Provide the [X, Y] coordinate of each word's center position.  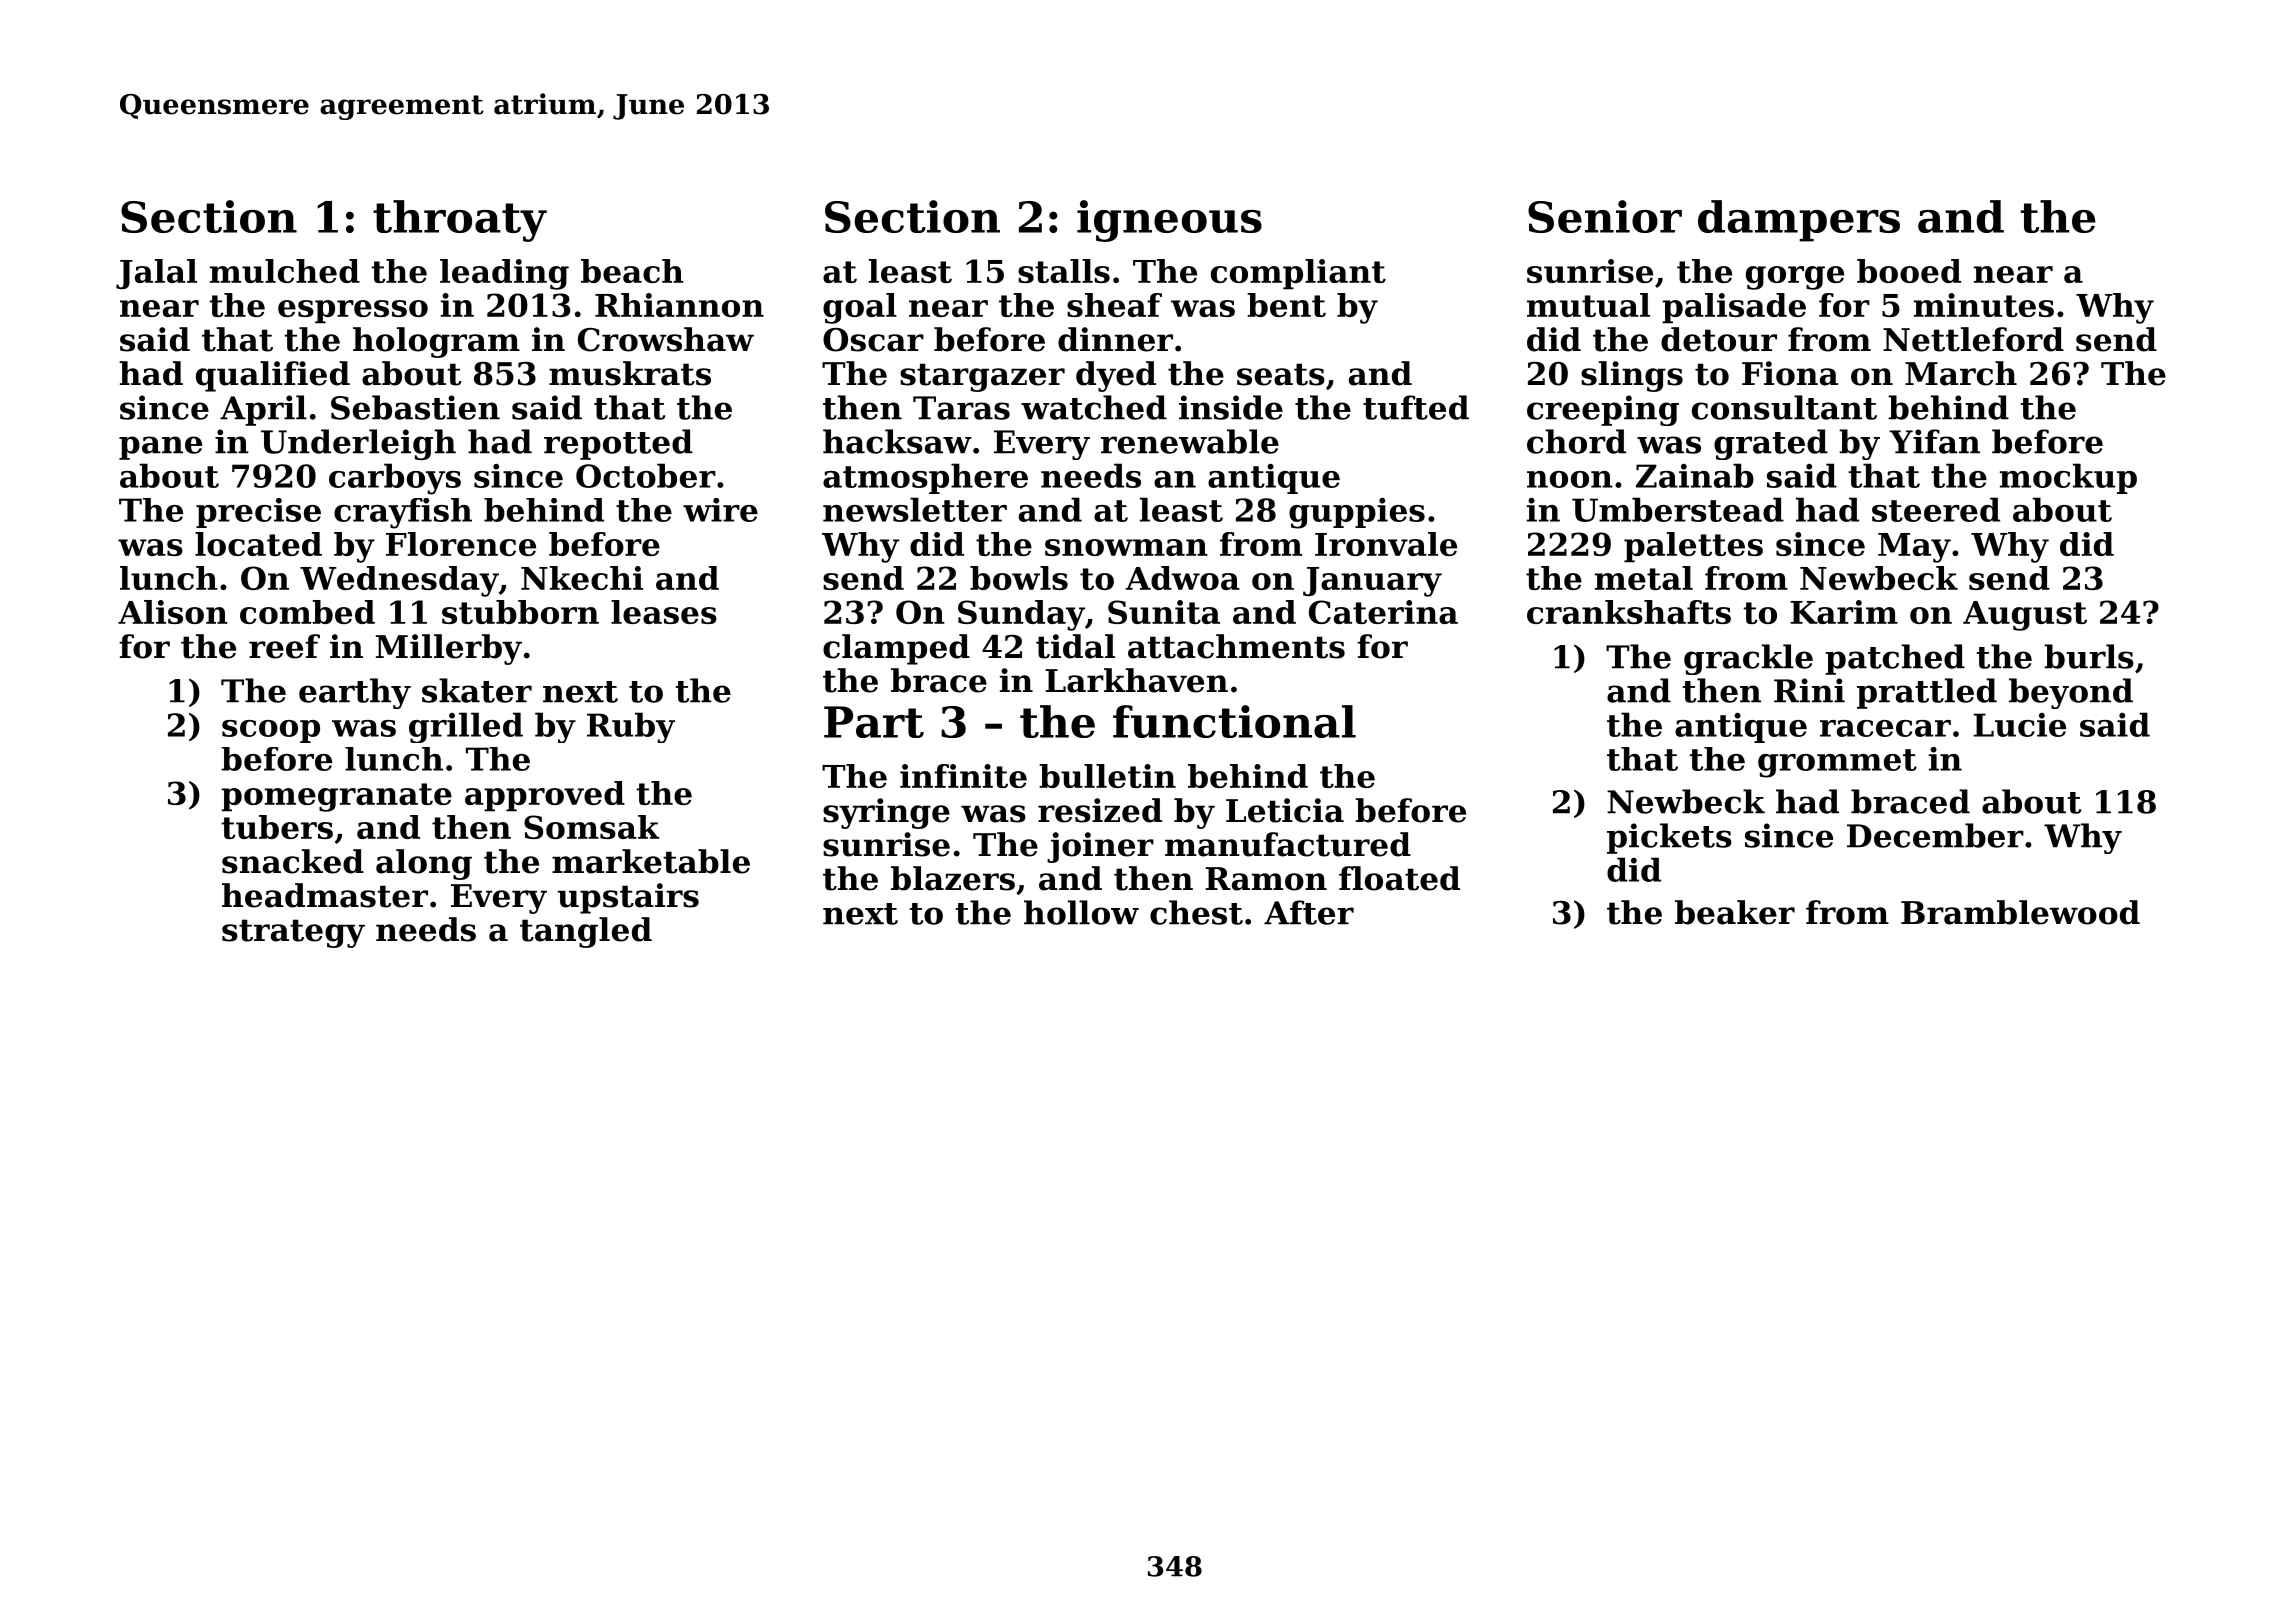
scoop [271, 731]
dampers [1799, 221]
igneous [1169, 221]
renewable [1190, 441]
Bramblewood [2020, 912]
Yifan [1934, 441]
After [1309, 912]
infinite [963, 776]
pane [160, 448]
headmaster [325, 895]
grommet [1837, 763]
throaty [460, 221]
